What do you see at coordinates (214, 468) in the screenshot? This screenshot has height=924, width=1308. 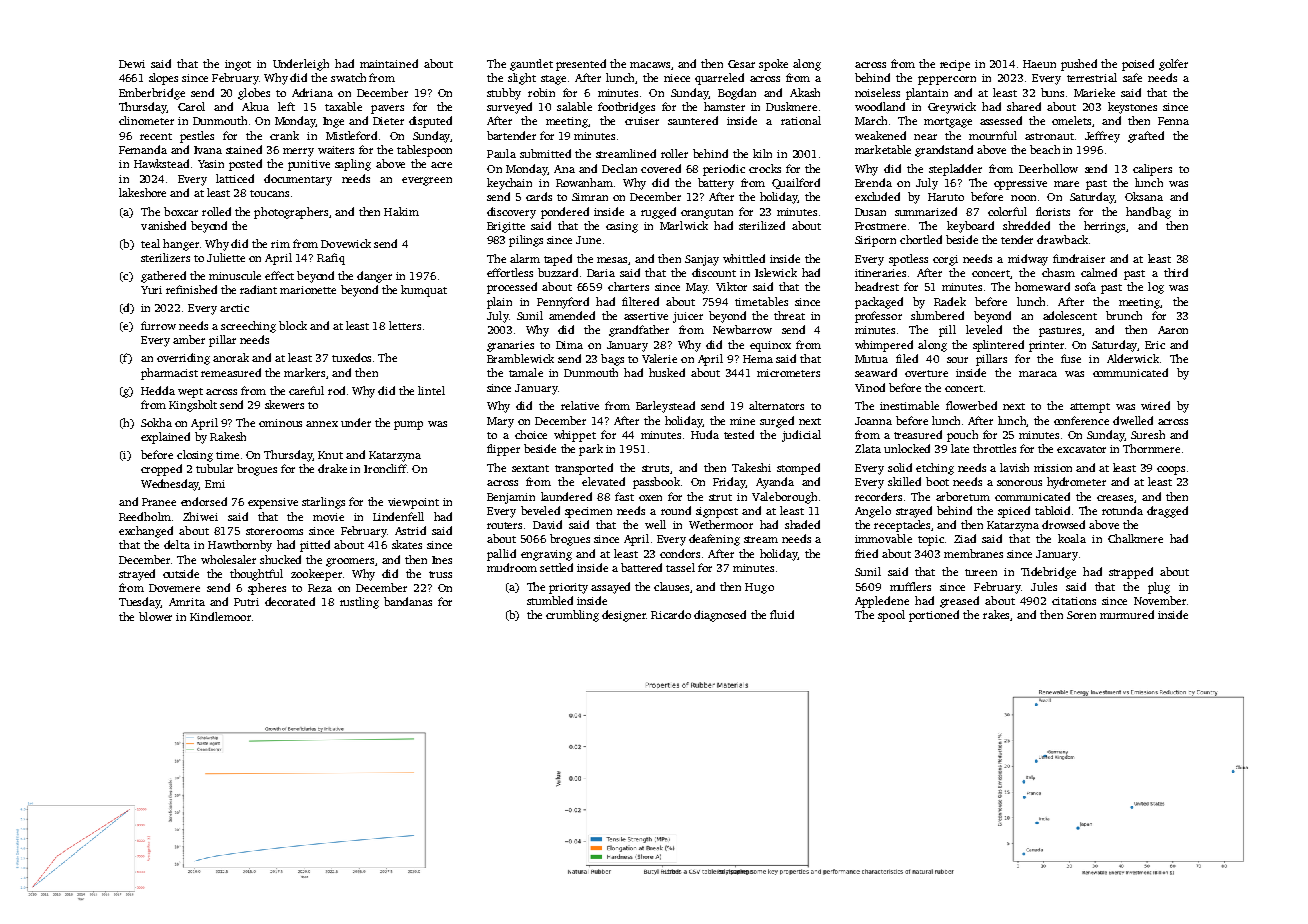 I see `tubular` at bounding box center [214, 468].
